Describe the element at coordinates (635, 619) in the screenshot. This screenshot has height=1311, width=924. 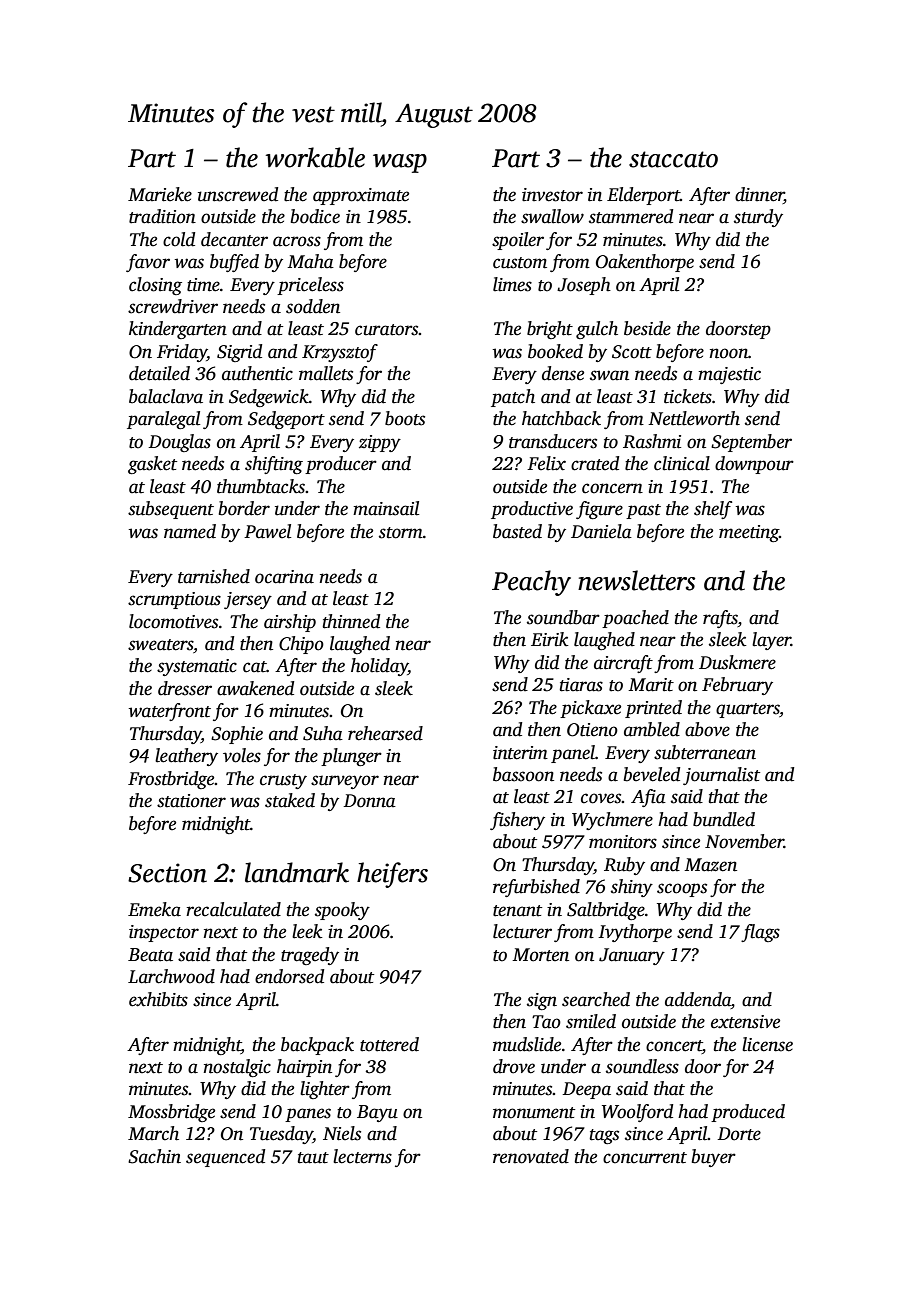
I see `poached` at that location.
